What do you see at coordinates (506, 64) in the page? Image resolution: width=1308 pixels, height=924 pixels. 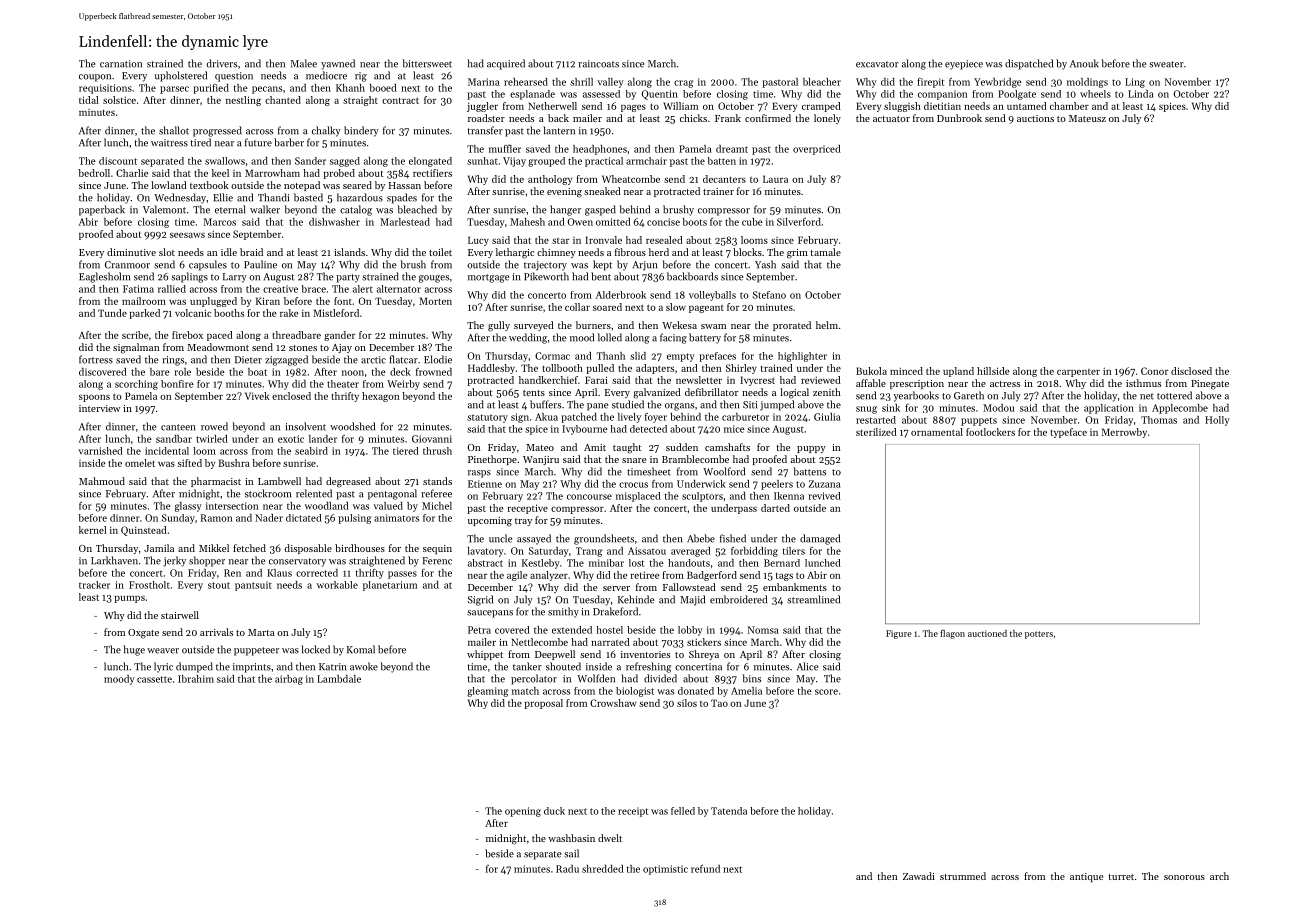 I see `acquired` at bounding box center [506, 64].
